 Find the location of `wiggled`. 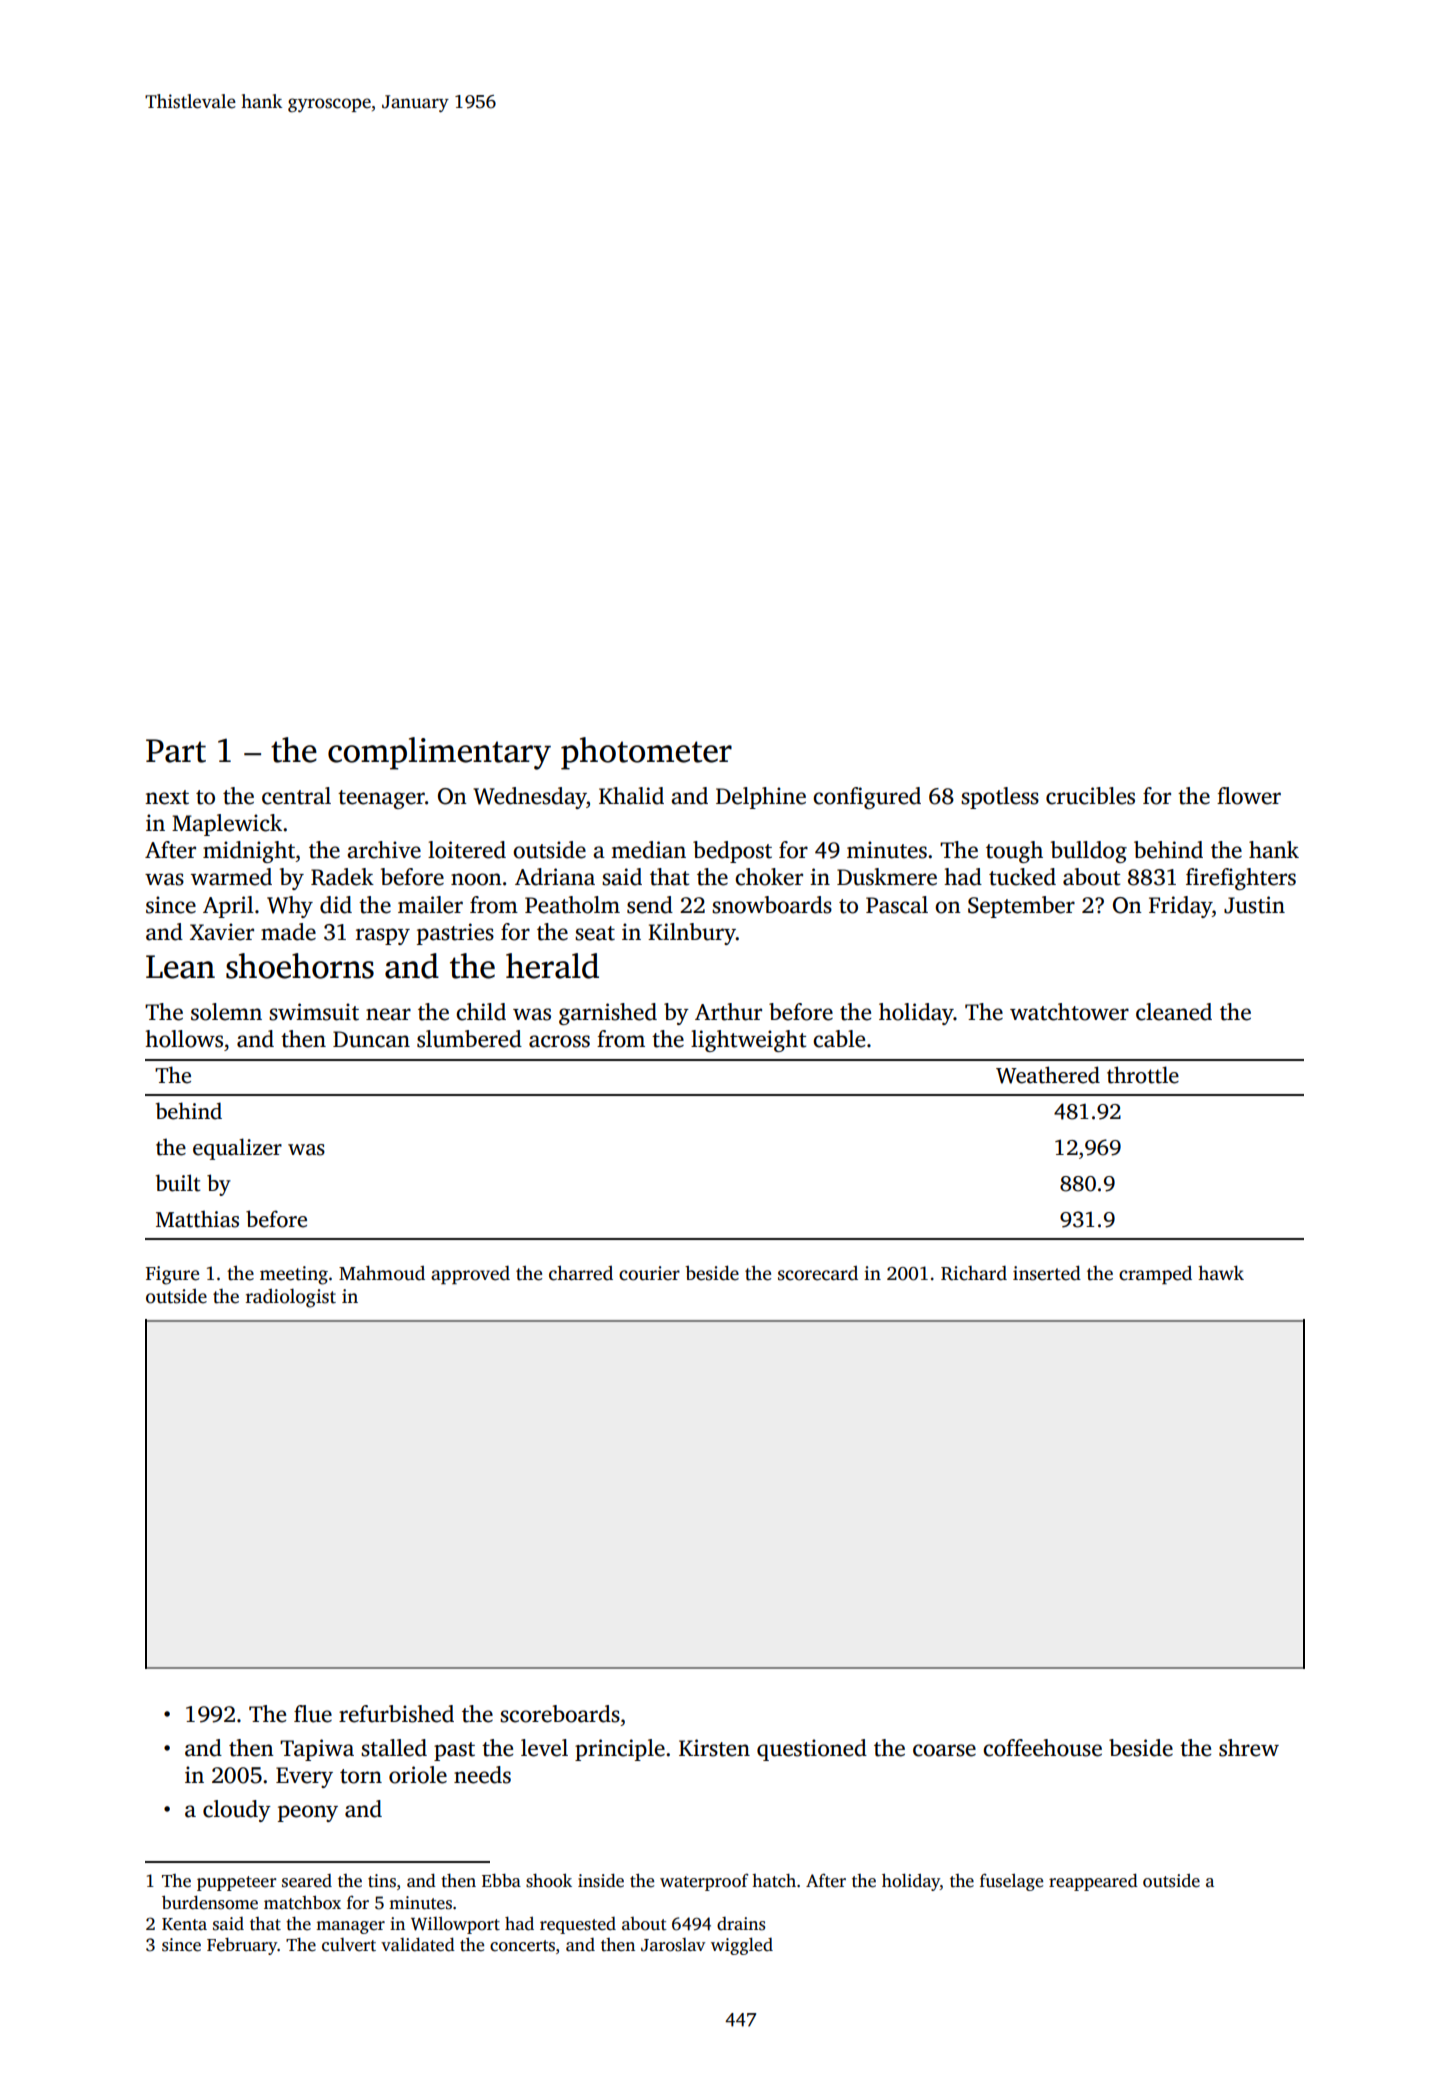

wiggled is located at coordinates (742, 1946).
